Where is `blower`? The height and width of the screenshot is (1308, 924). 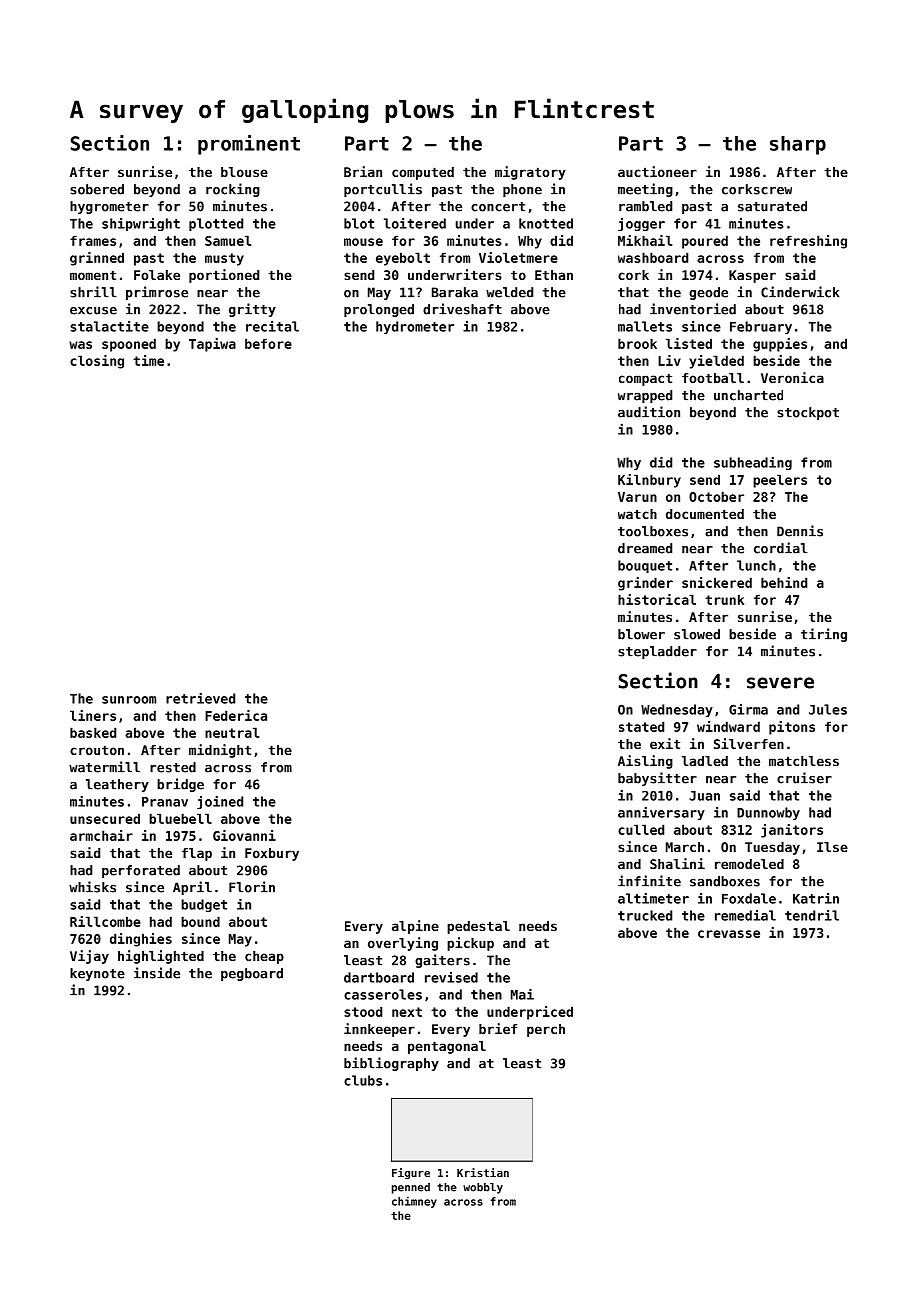
blower is located at coordinates (641, 634).
